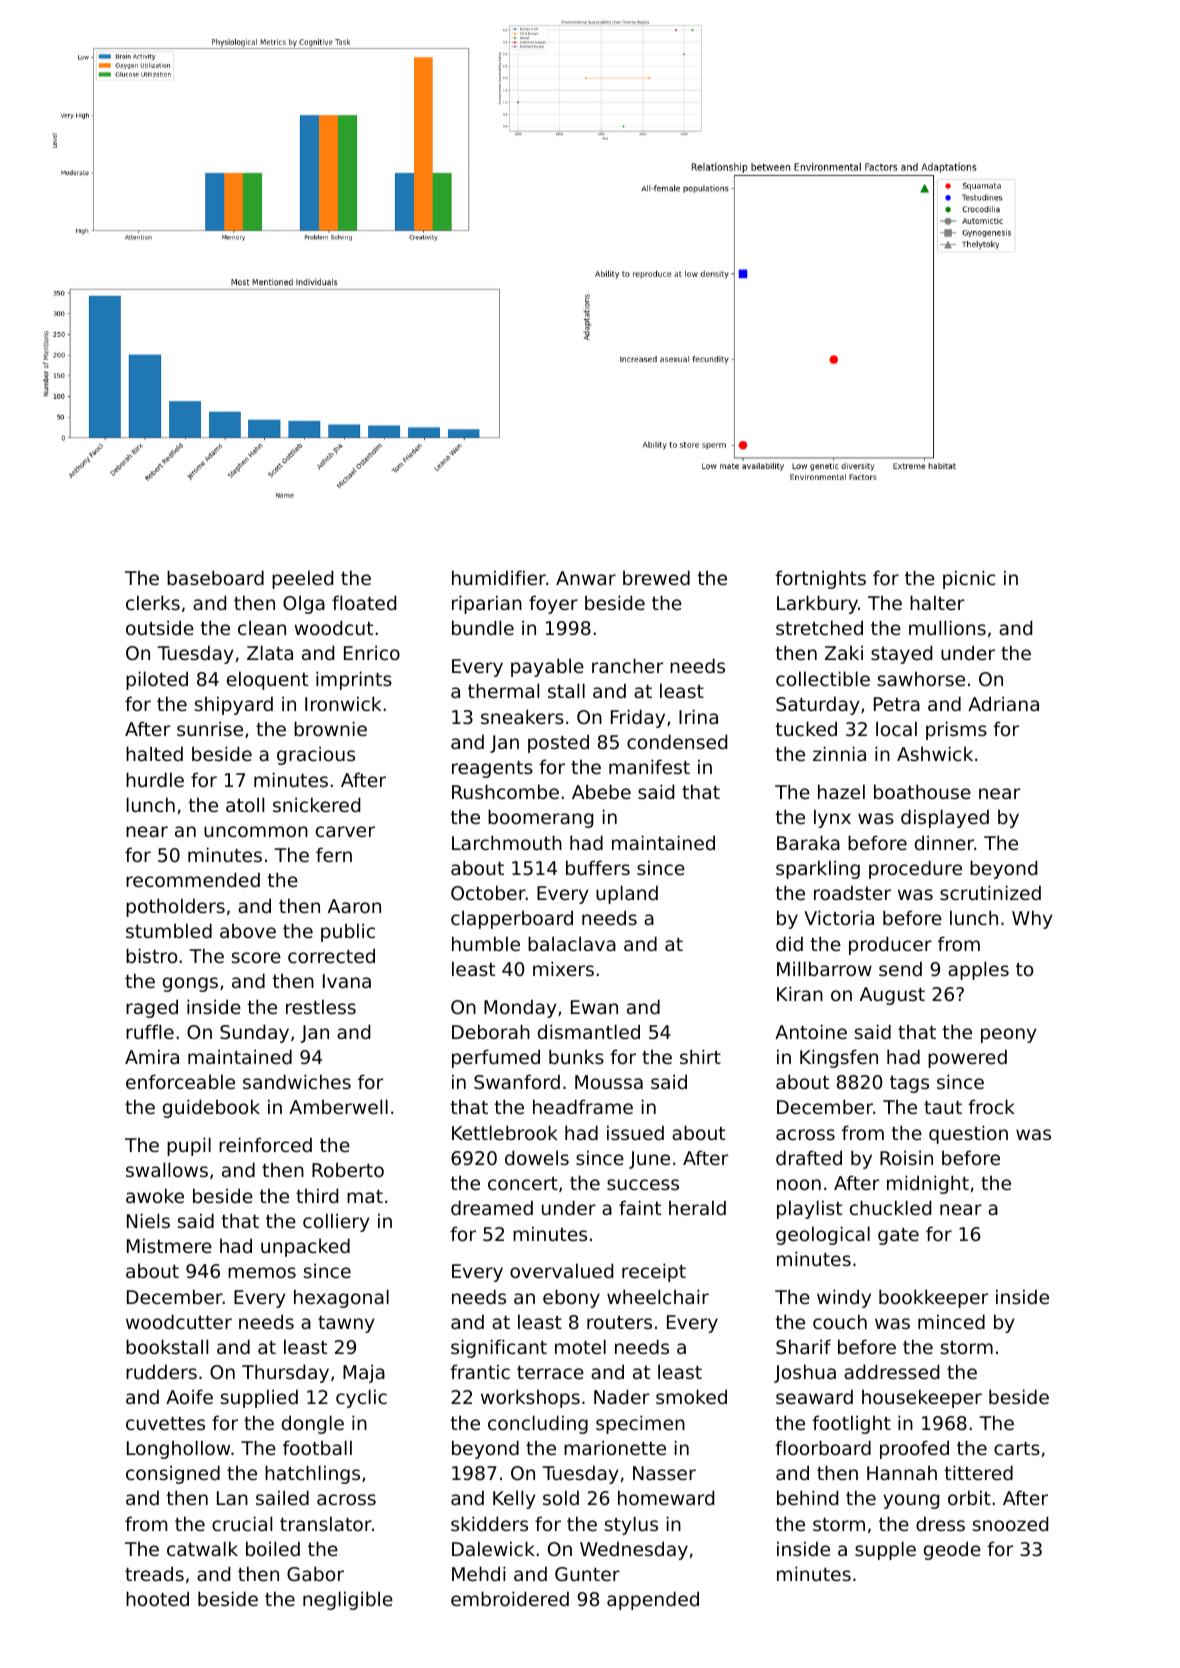 This screenshot has width=1180, height=1668. I want to click on picnic, so click(969, 579).
